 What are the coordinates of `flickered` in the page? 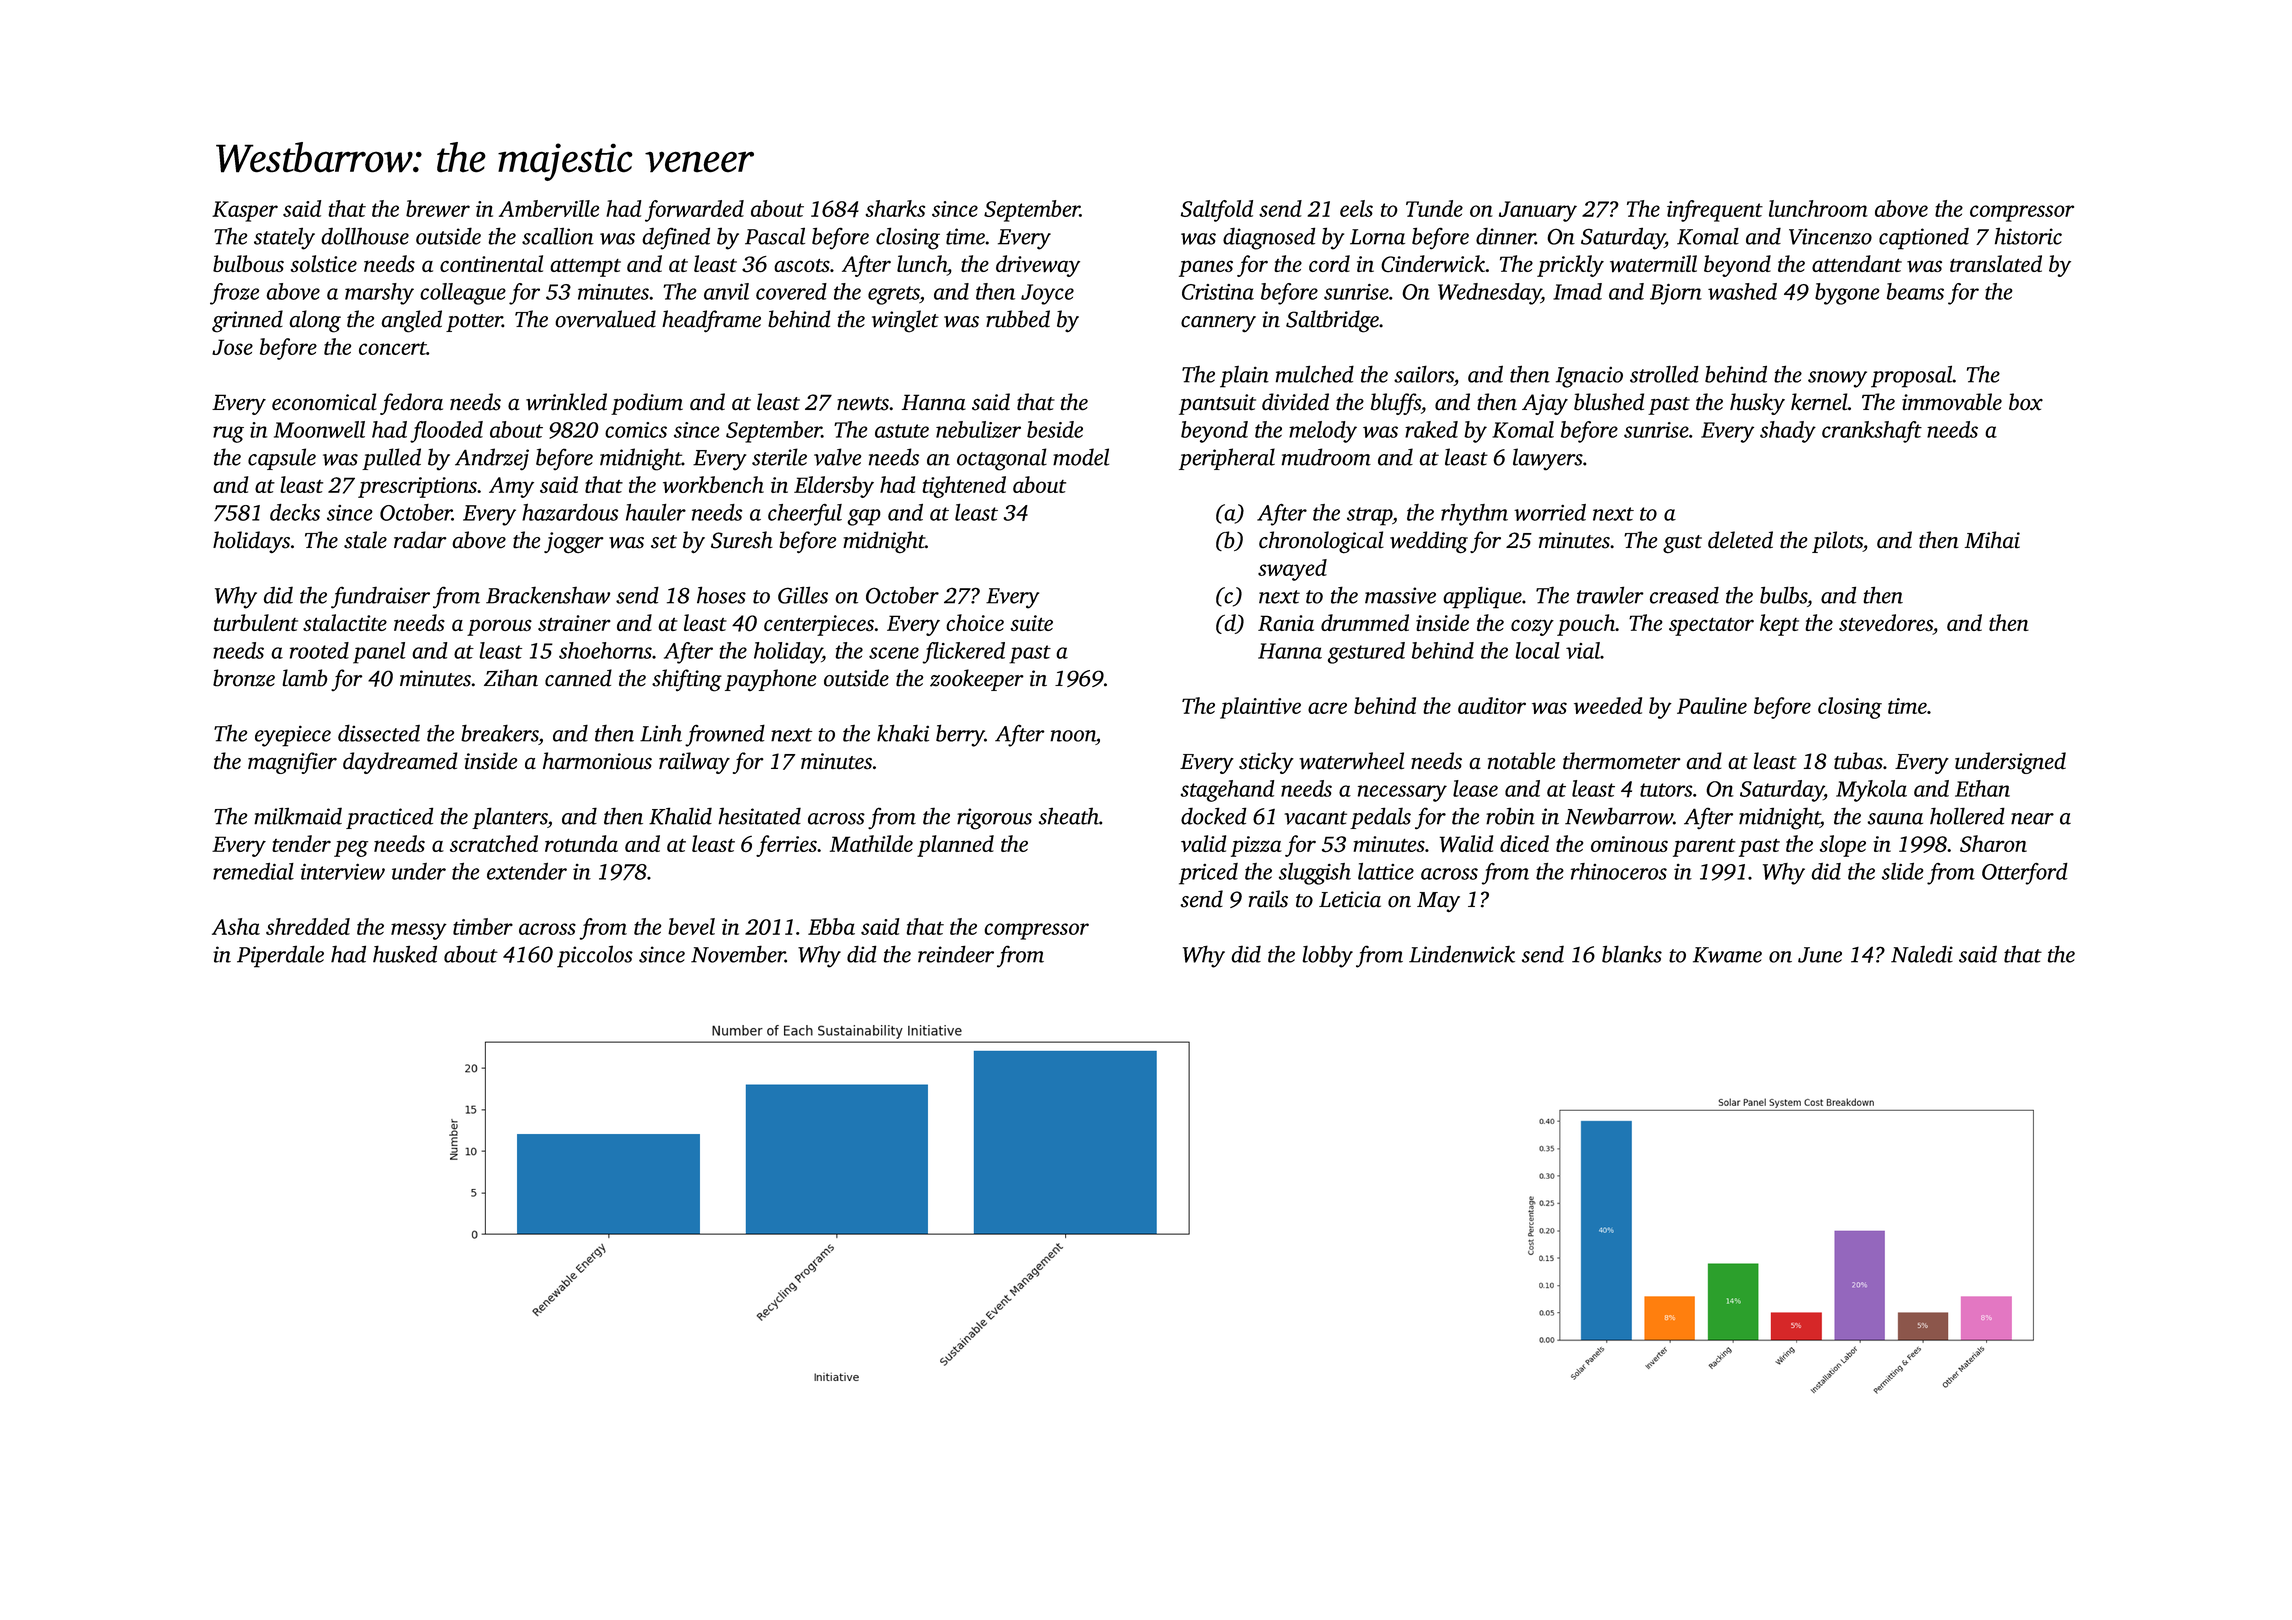 It's located at (963, 653).
